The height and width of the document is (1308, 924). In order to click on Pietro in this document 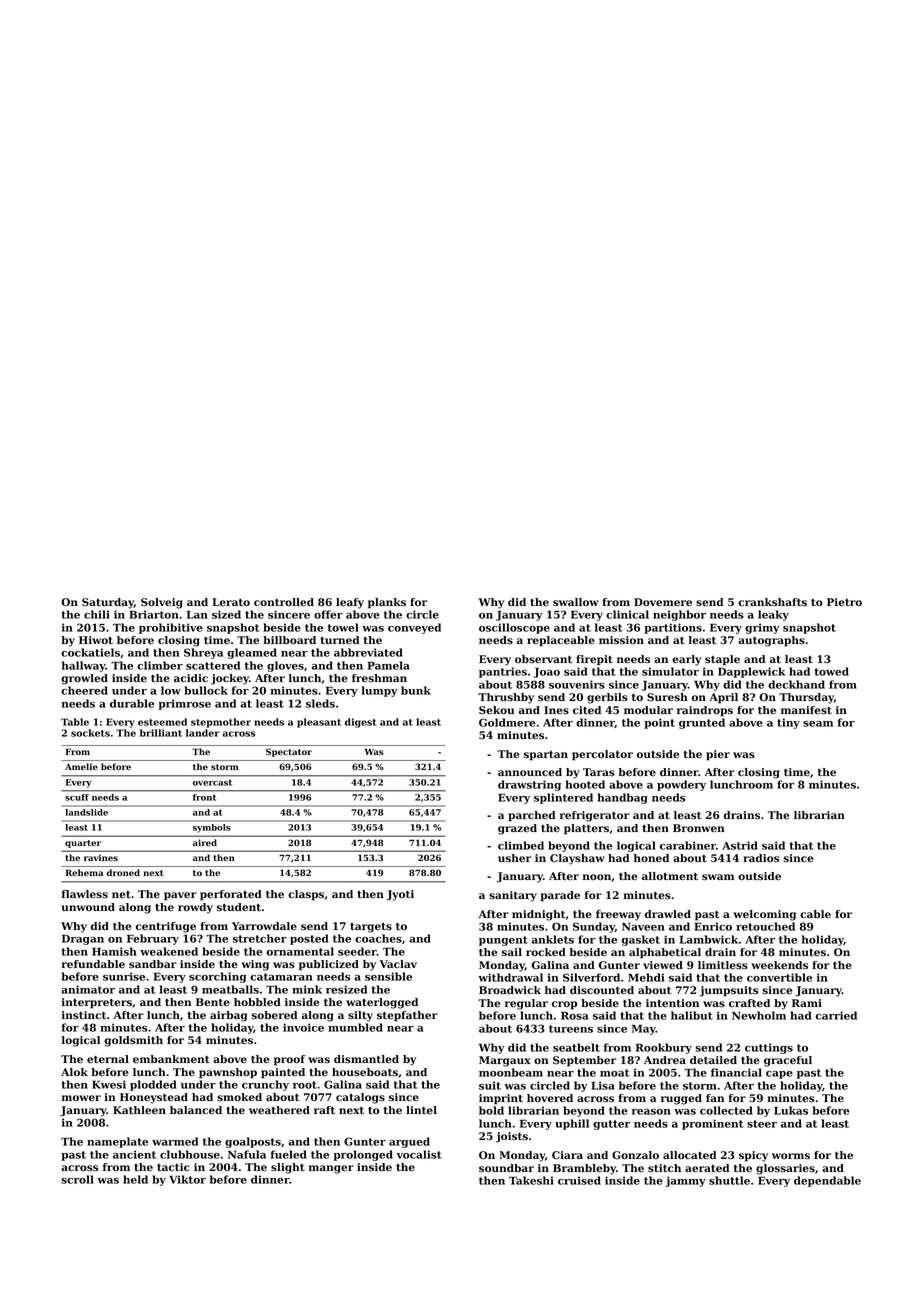, I will do `click(844, 602)`.
